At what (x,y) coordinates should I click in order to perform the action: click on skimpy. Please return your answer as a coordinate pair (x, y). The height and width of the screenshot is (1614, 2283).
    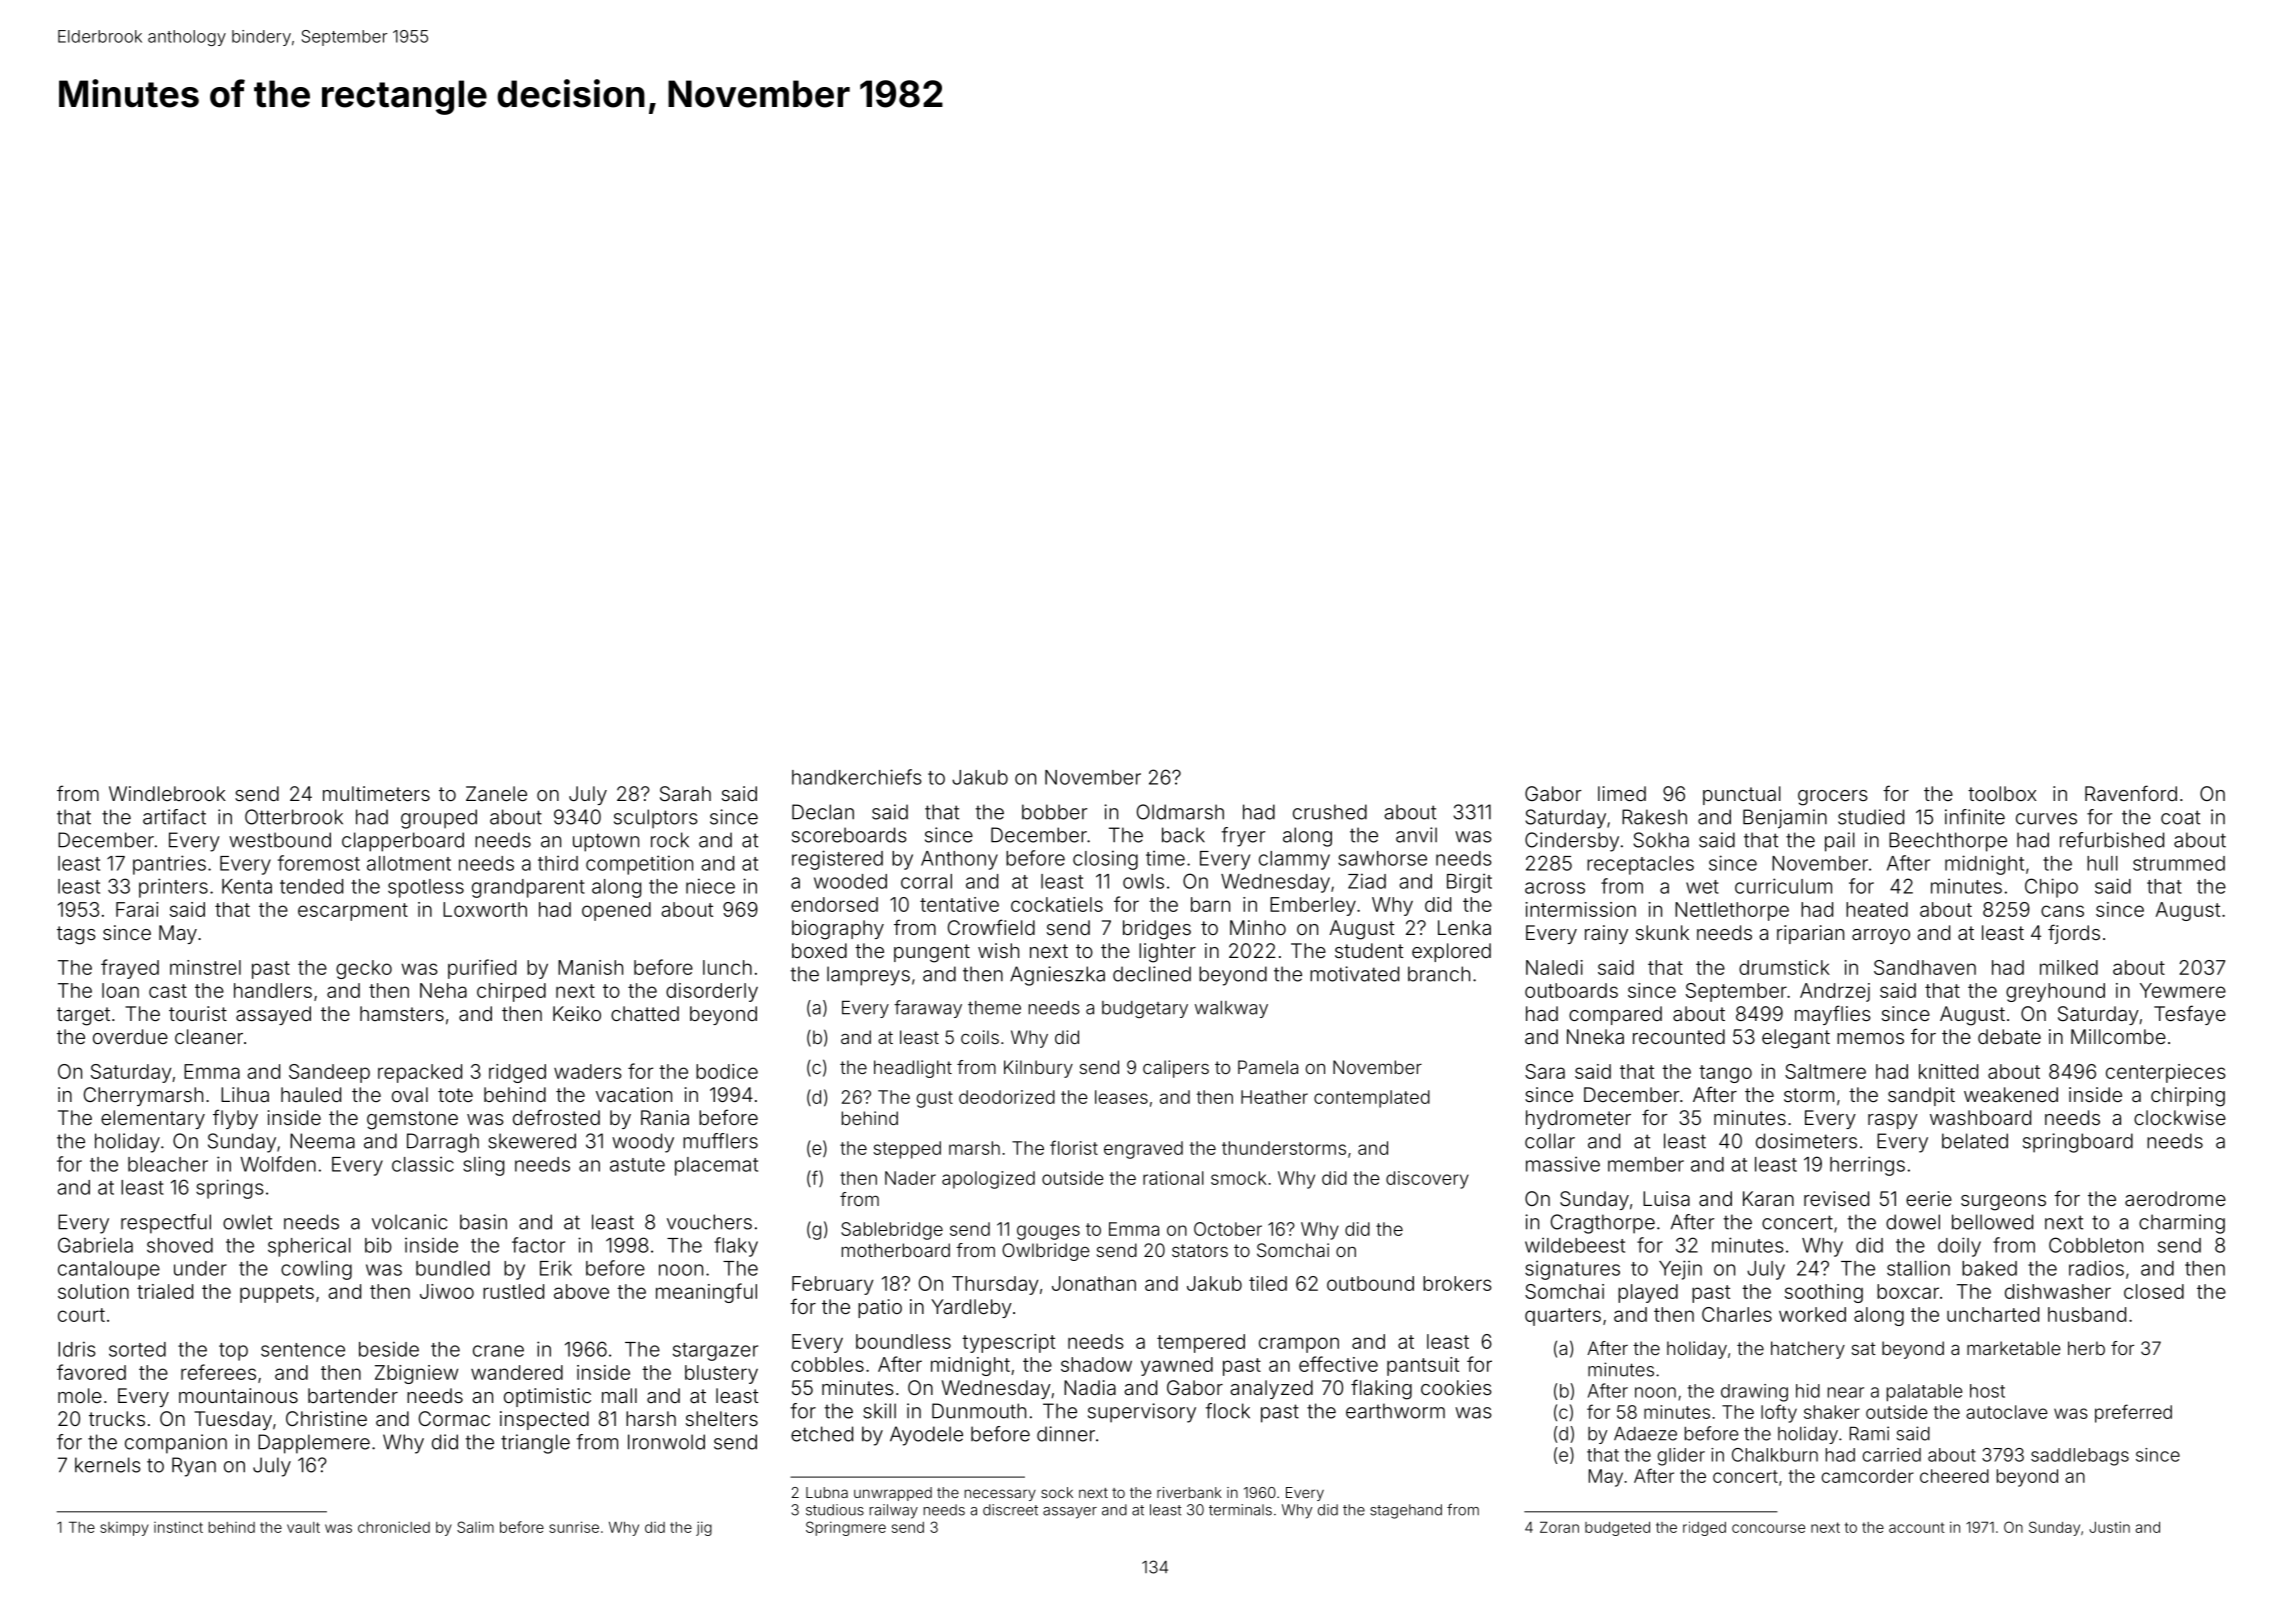
    Looking at the image, I should click on (124, 1529).
